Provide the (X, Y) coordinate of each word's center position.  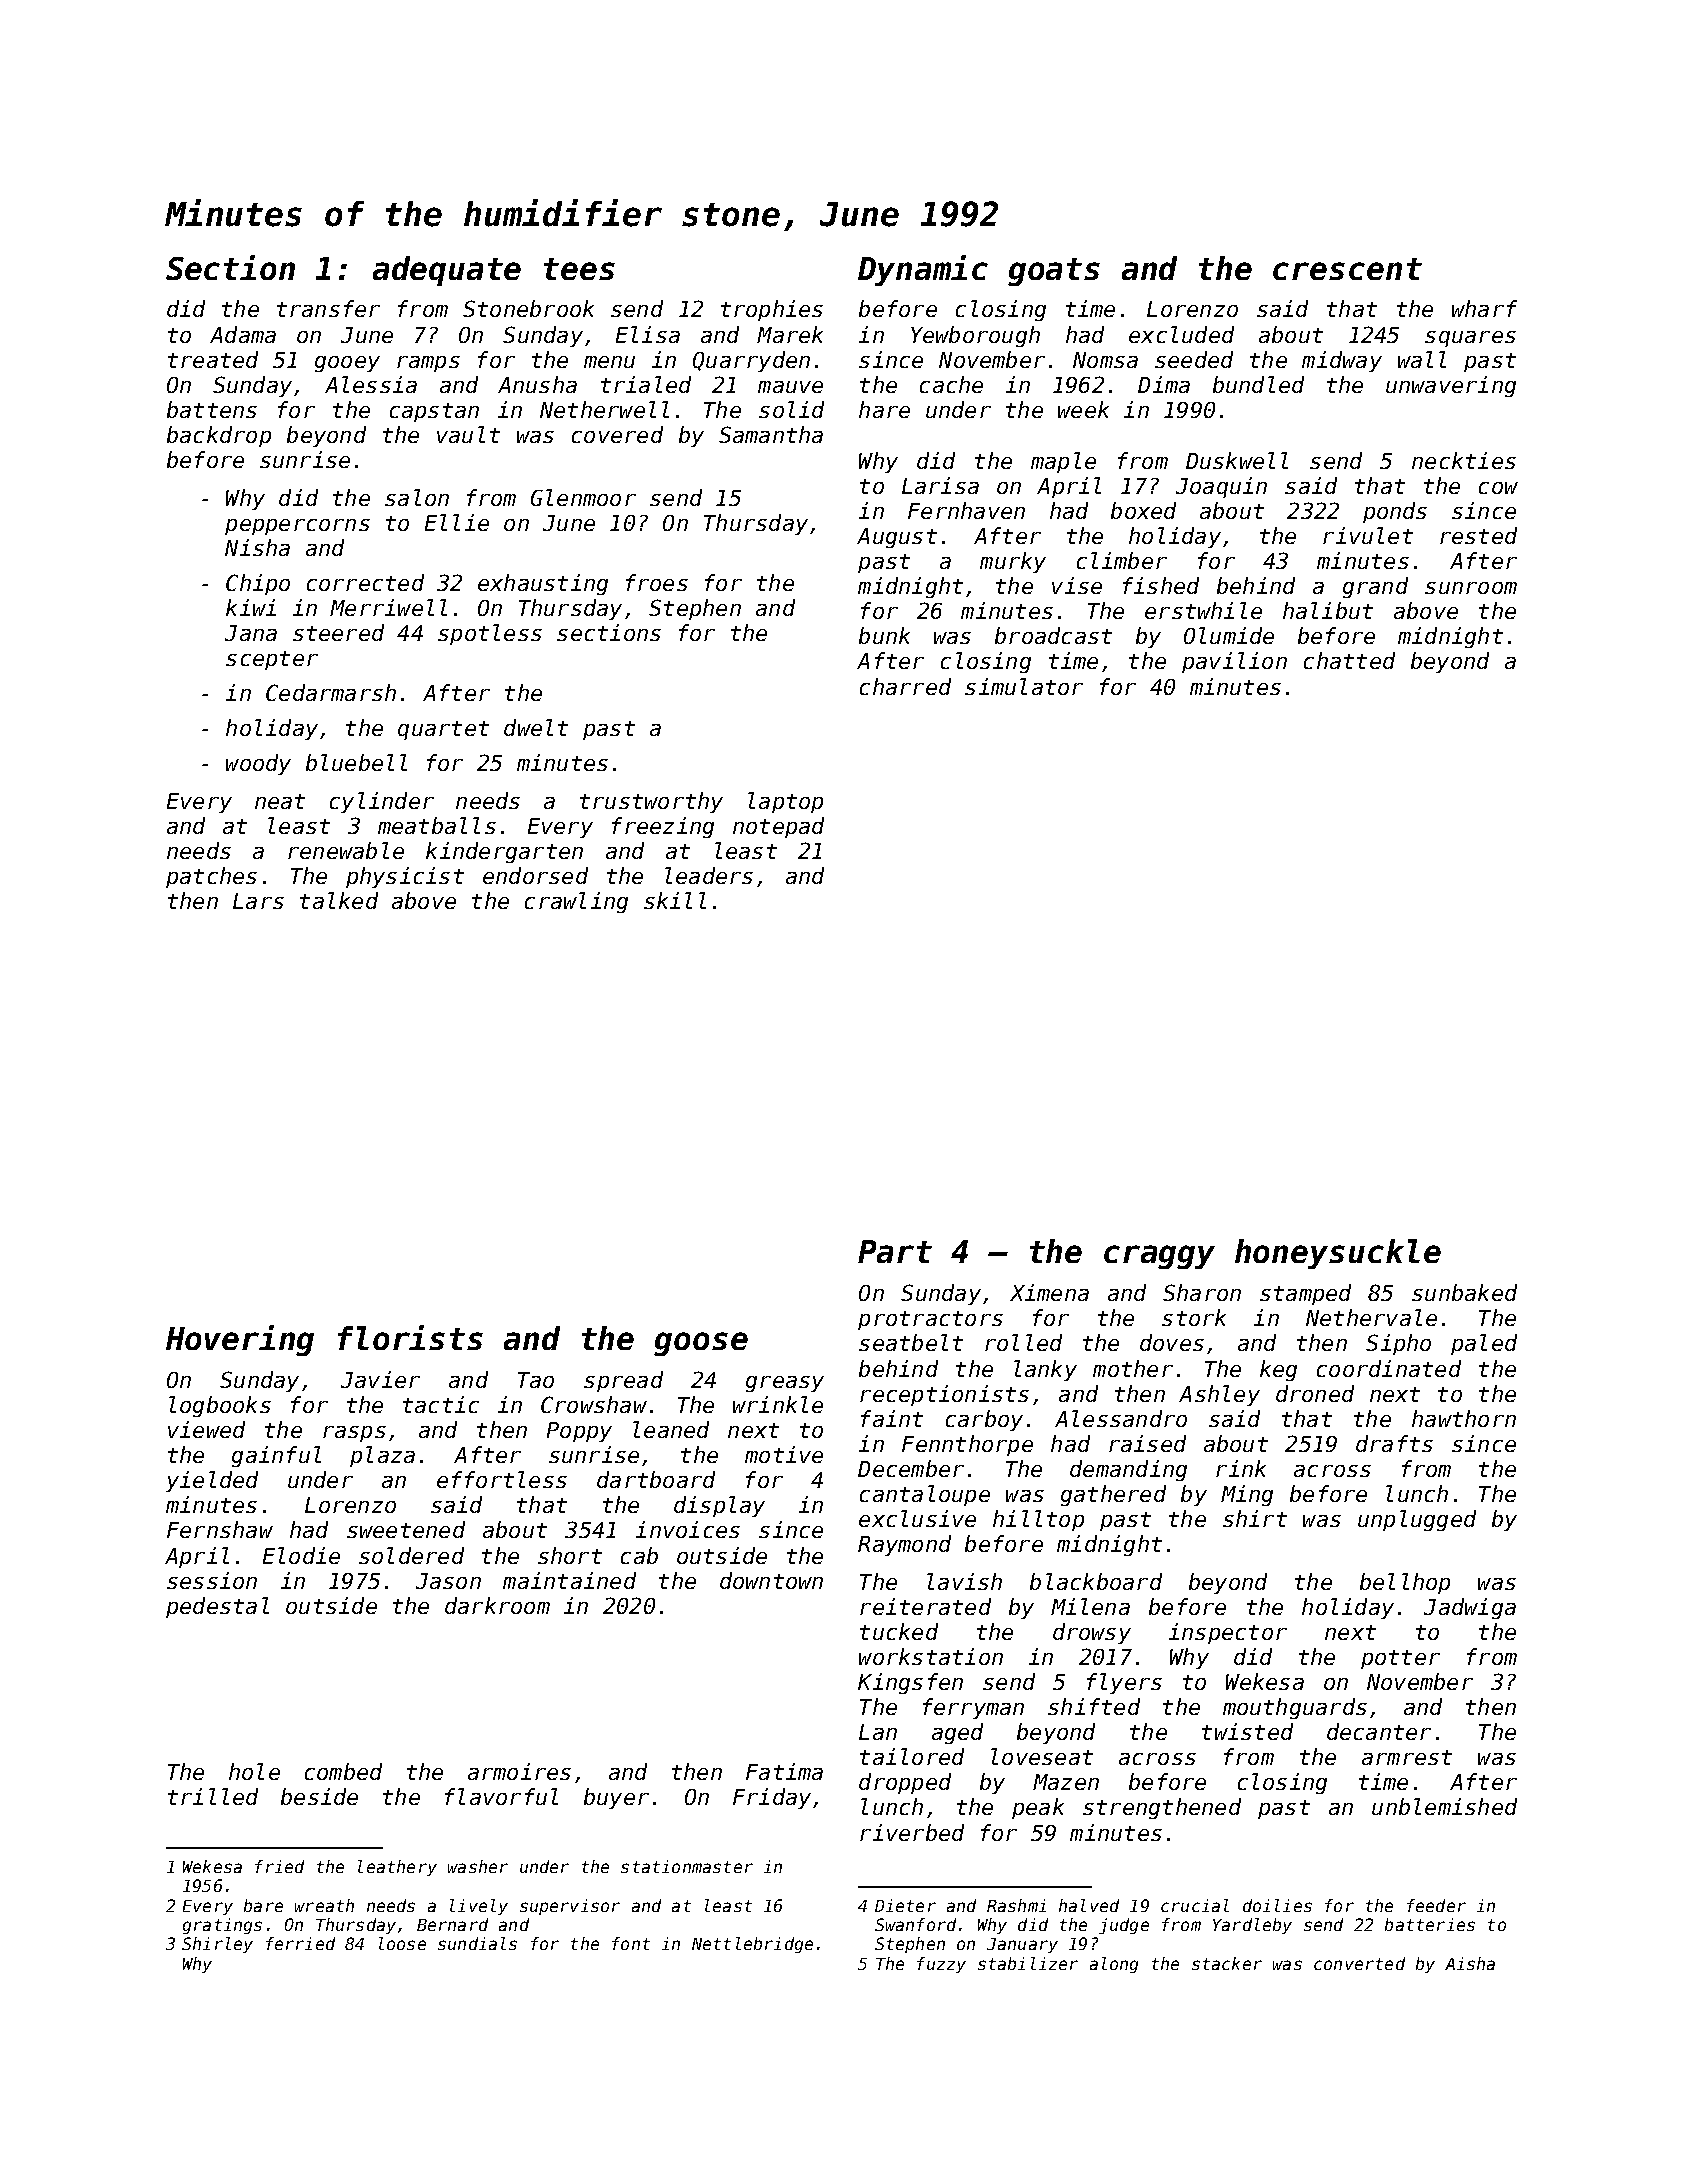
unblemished (1444, 1806)
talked (339, 900)
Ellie (457, 522)
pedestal (217, 1607)
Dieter (905, 1905)
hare (884, 409)
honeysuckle (1338, 1254)
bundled (1258, 384)
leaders (709, 875)
